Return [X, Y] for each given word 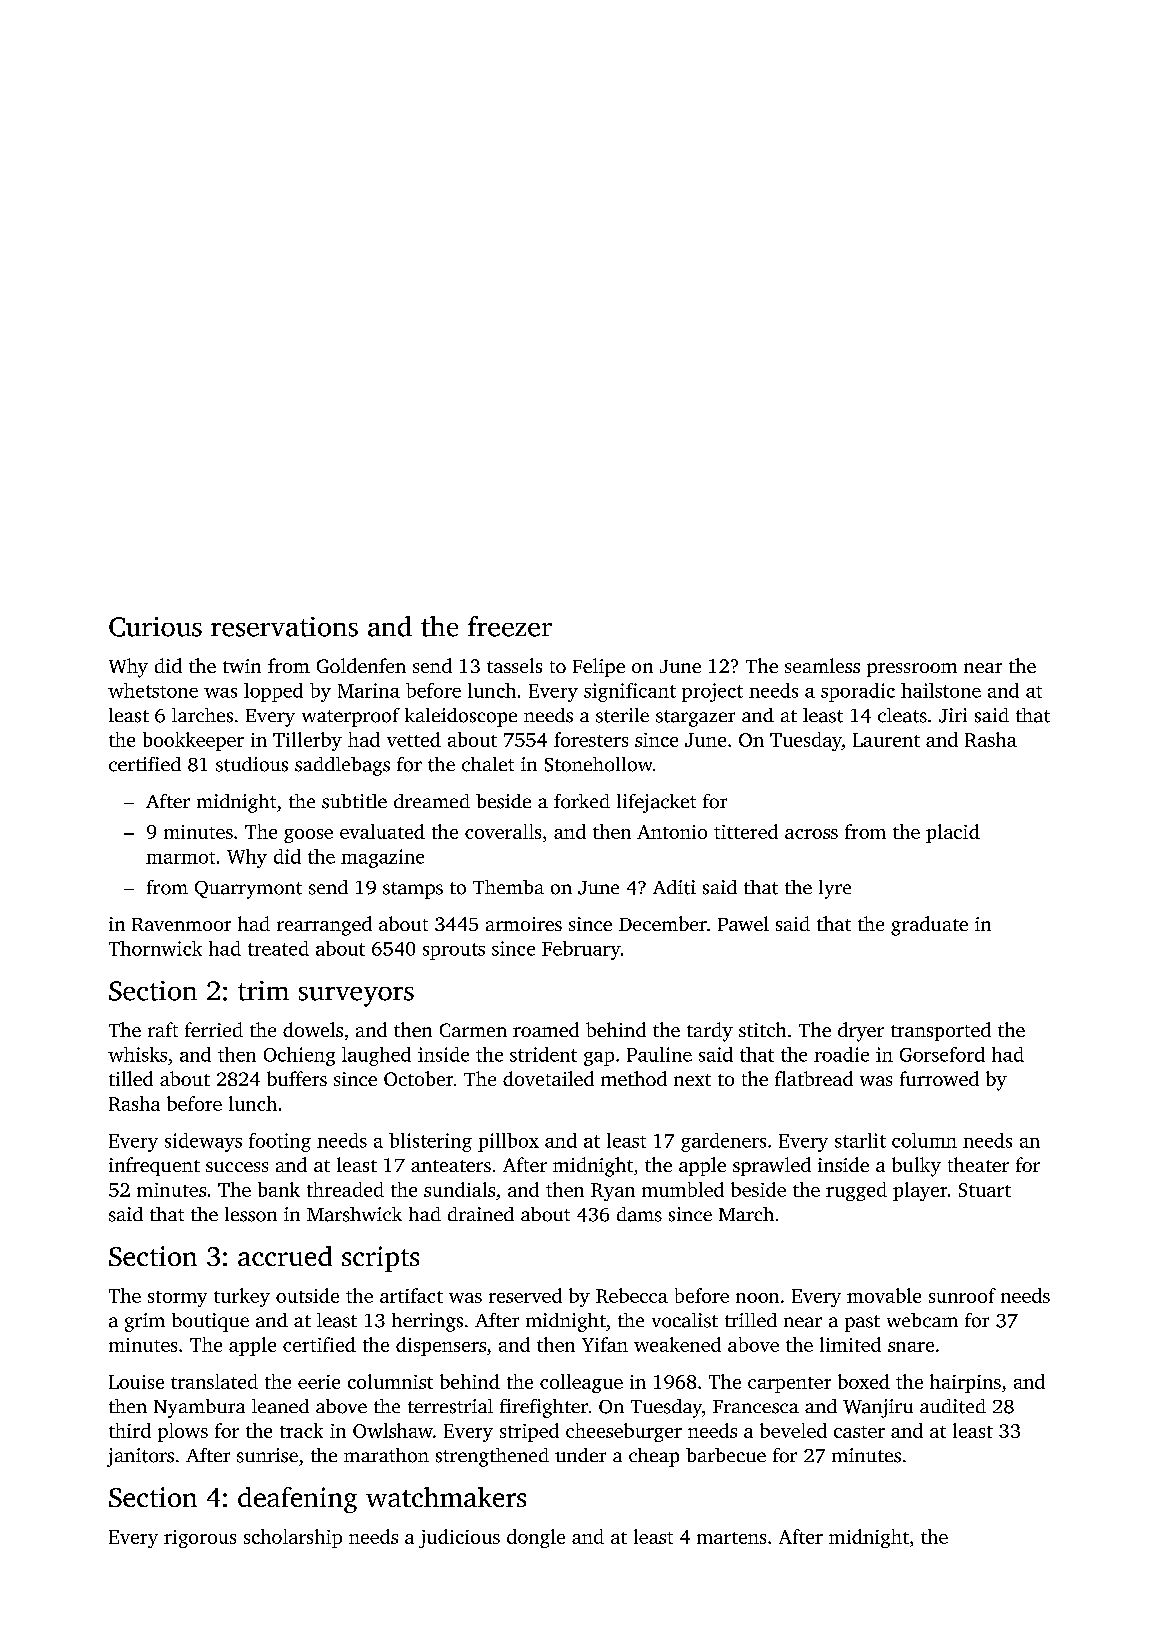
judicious [459, 1538]
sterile [622, 715]
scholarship [293, 1538]
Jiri [953, 715]
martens [731, 1538]
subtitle [354, 801]
